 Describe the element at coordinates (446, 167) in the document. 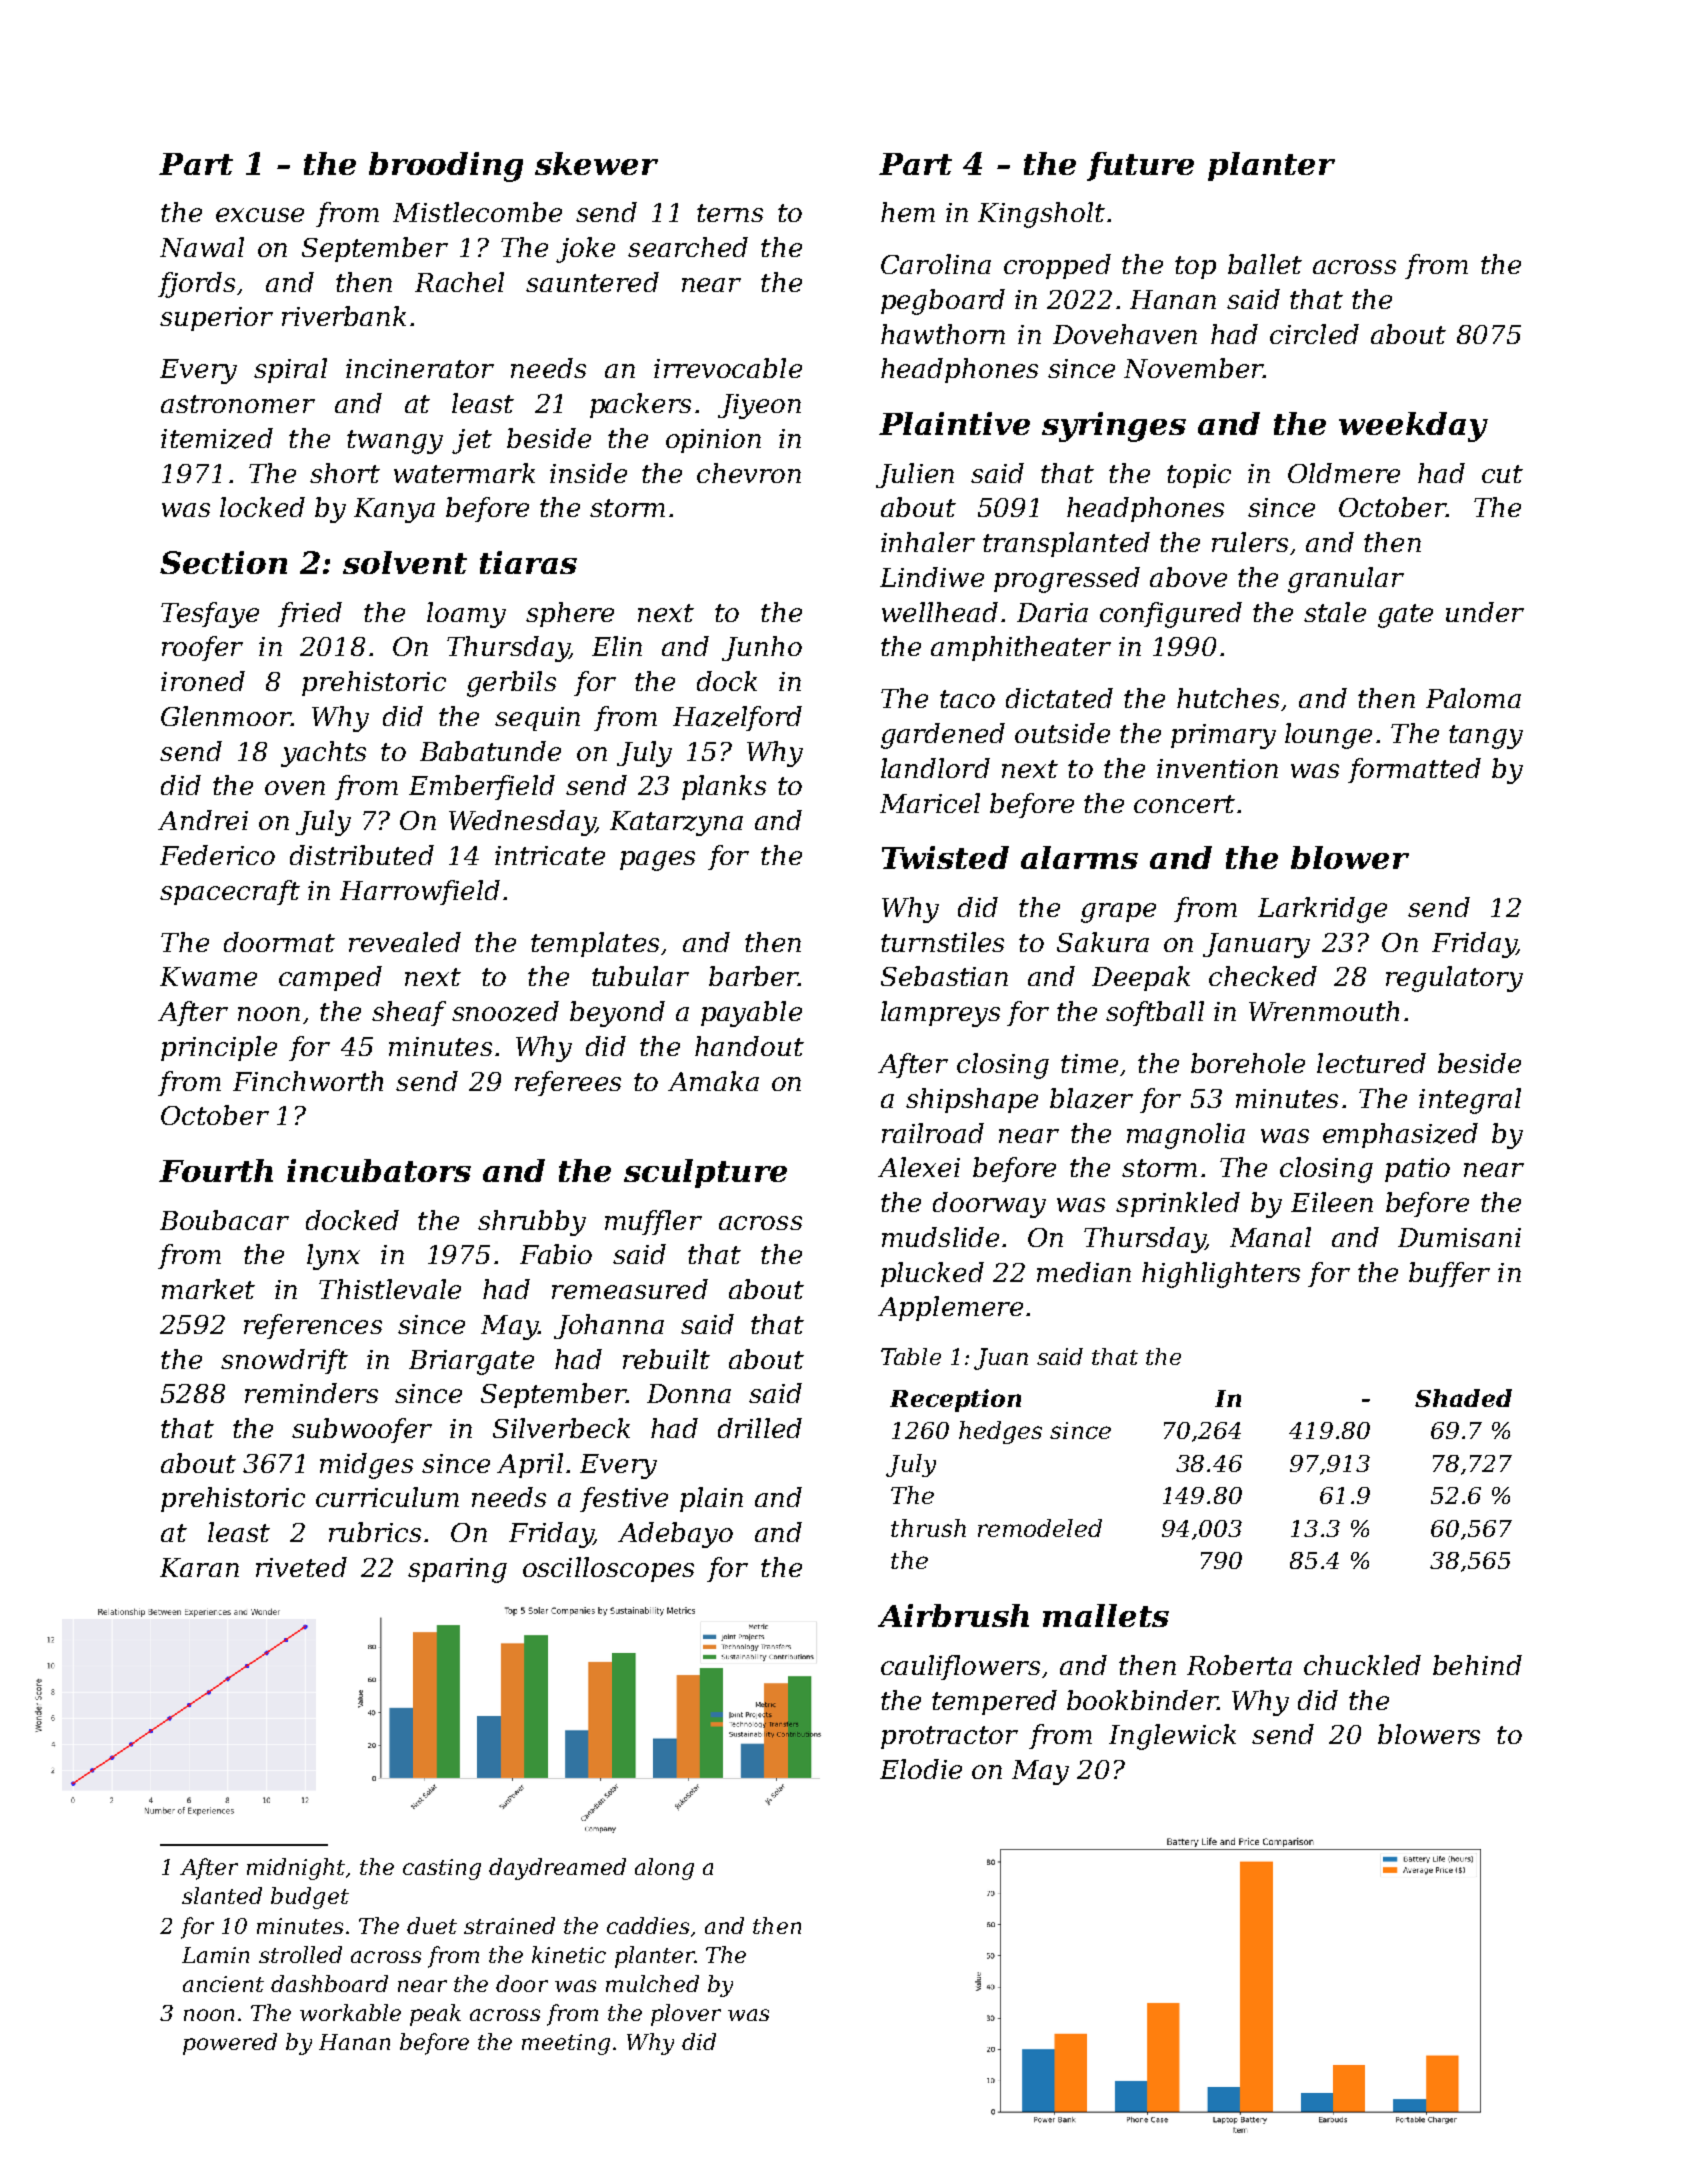

I see `brooding` at that location.
